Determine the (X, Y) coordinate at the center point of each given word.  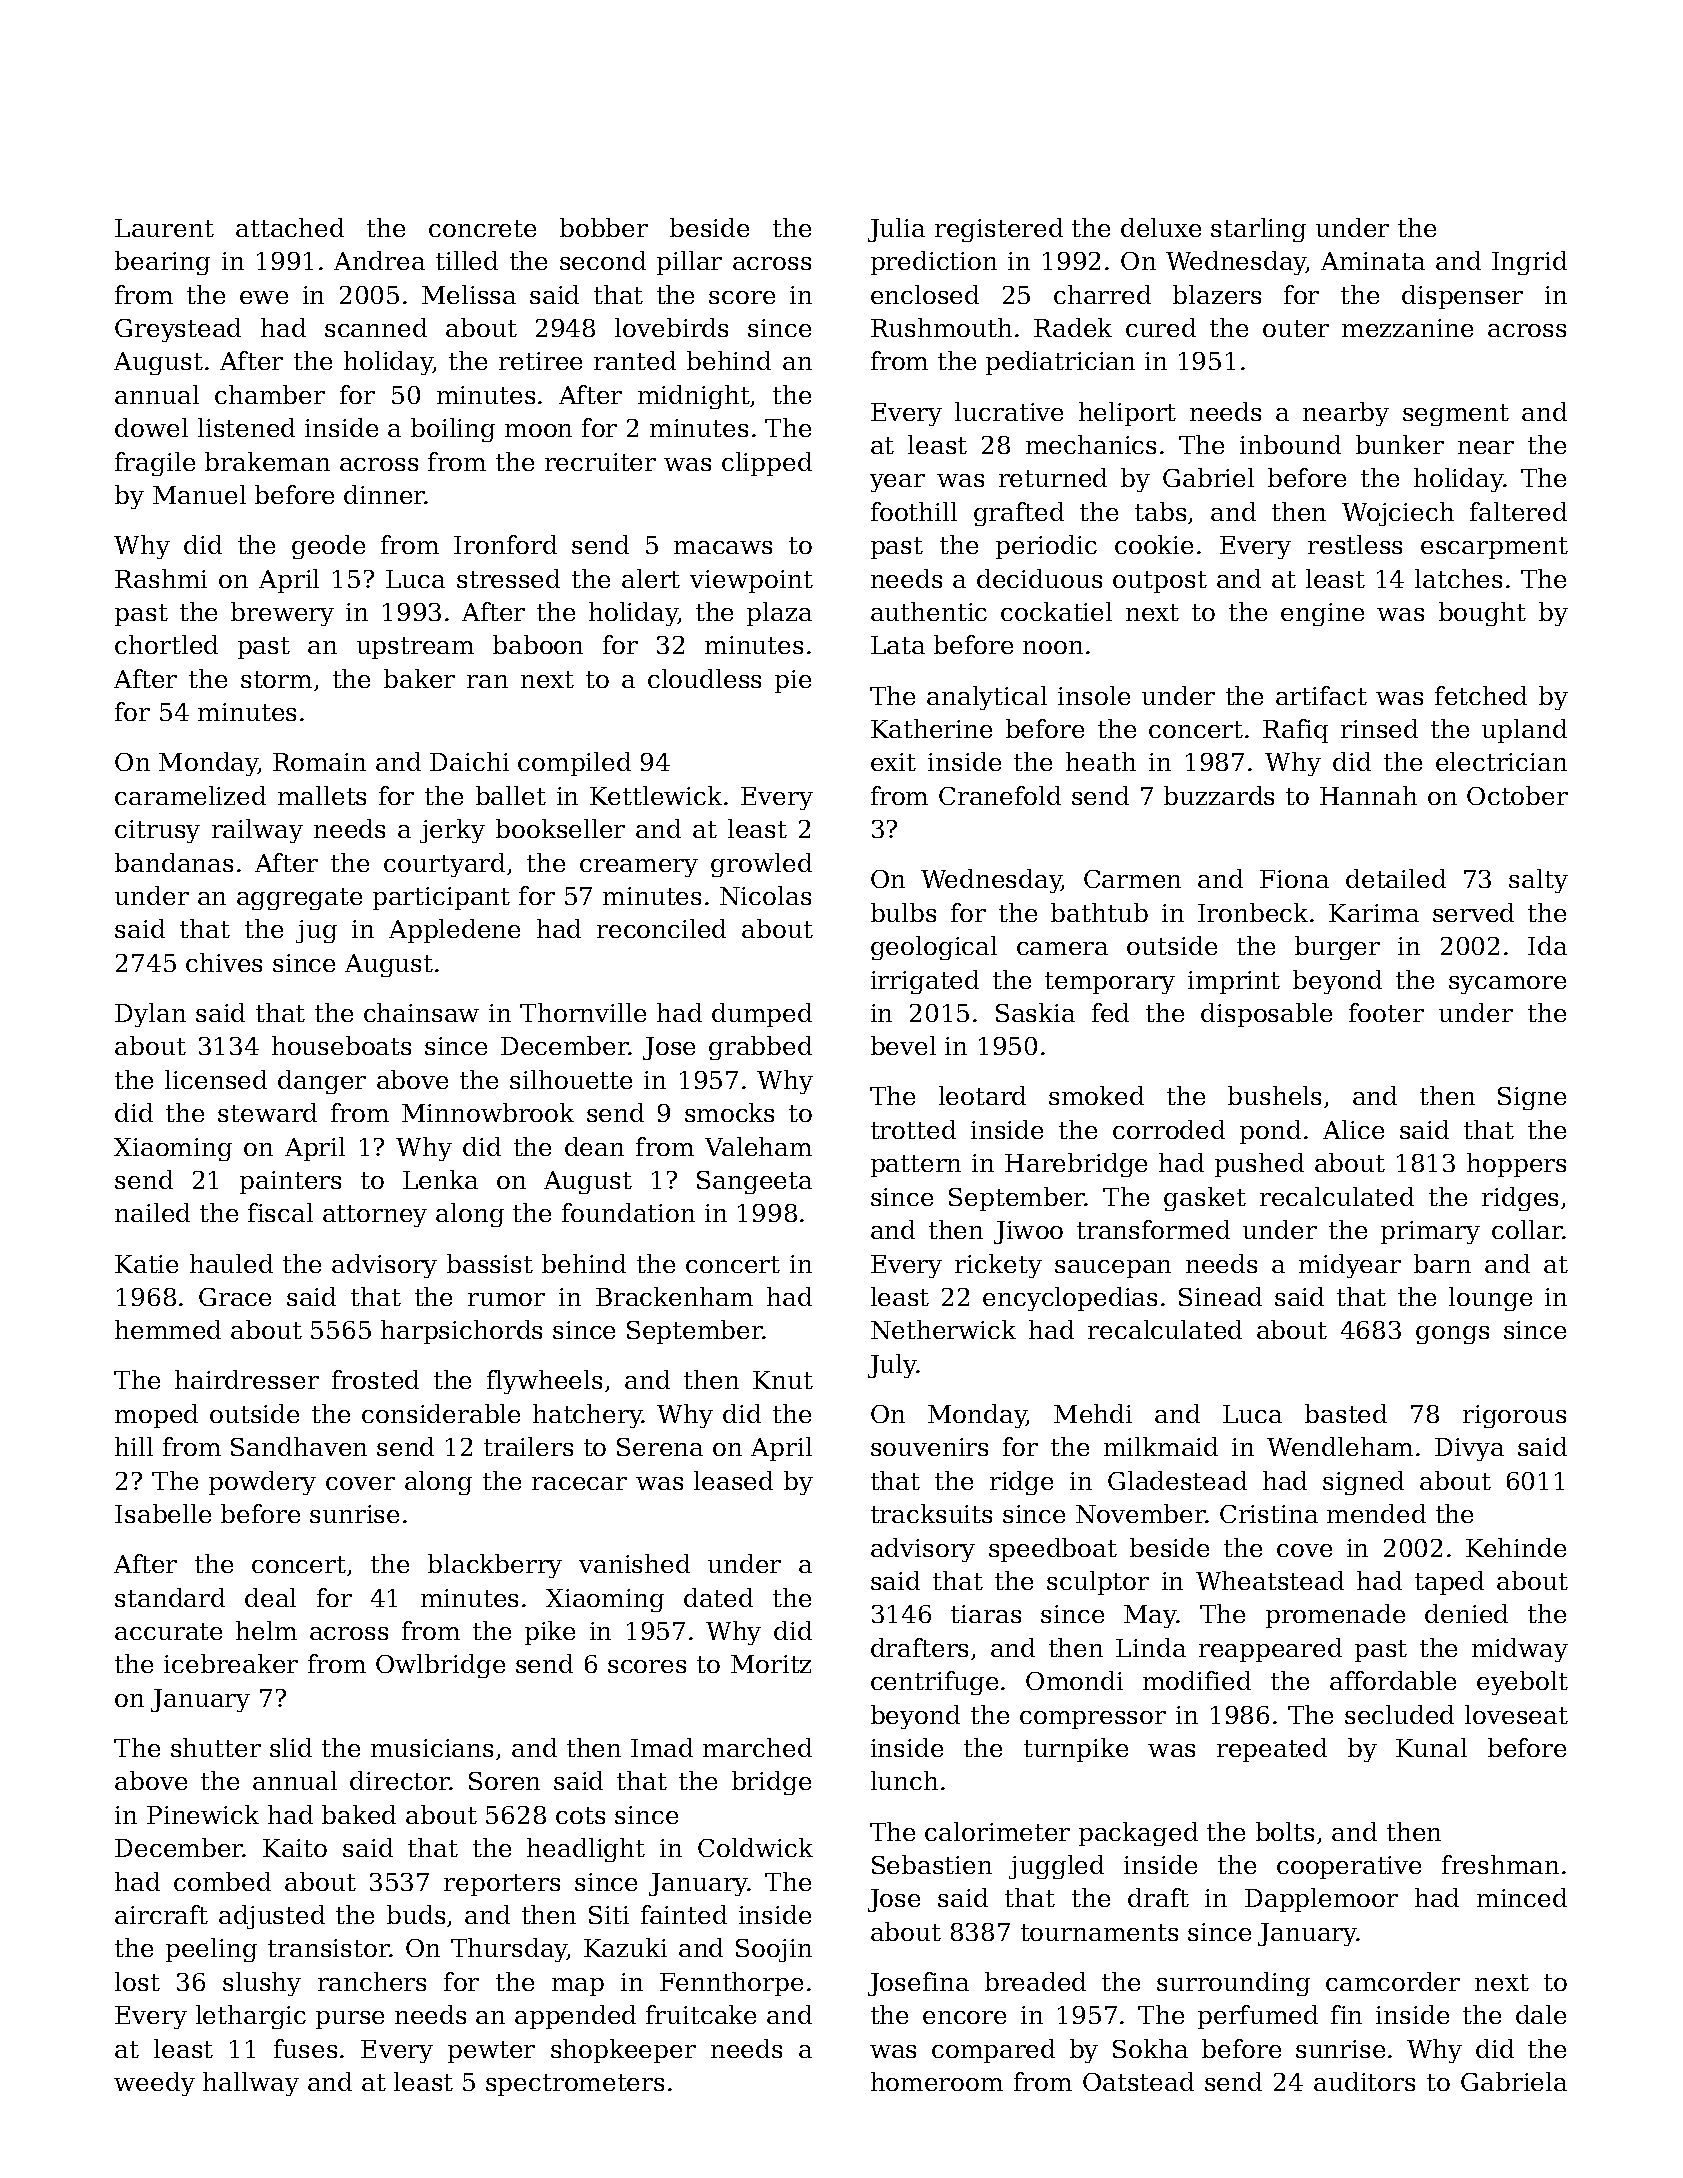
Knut (783, 1380)
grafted (1019, 514)
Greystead (178, 330)
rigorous (1514, 1416)
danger (322, 1082)
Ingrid (1529, 263)
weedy (154, 2084)
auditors (1364, 2081)
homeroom (937, 2081)
